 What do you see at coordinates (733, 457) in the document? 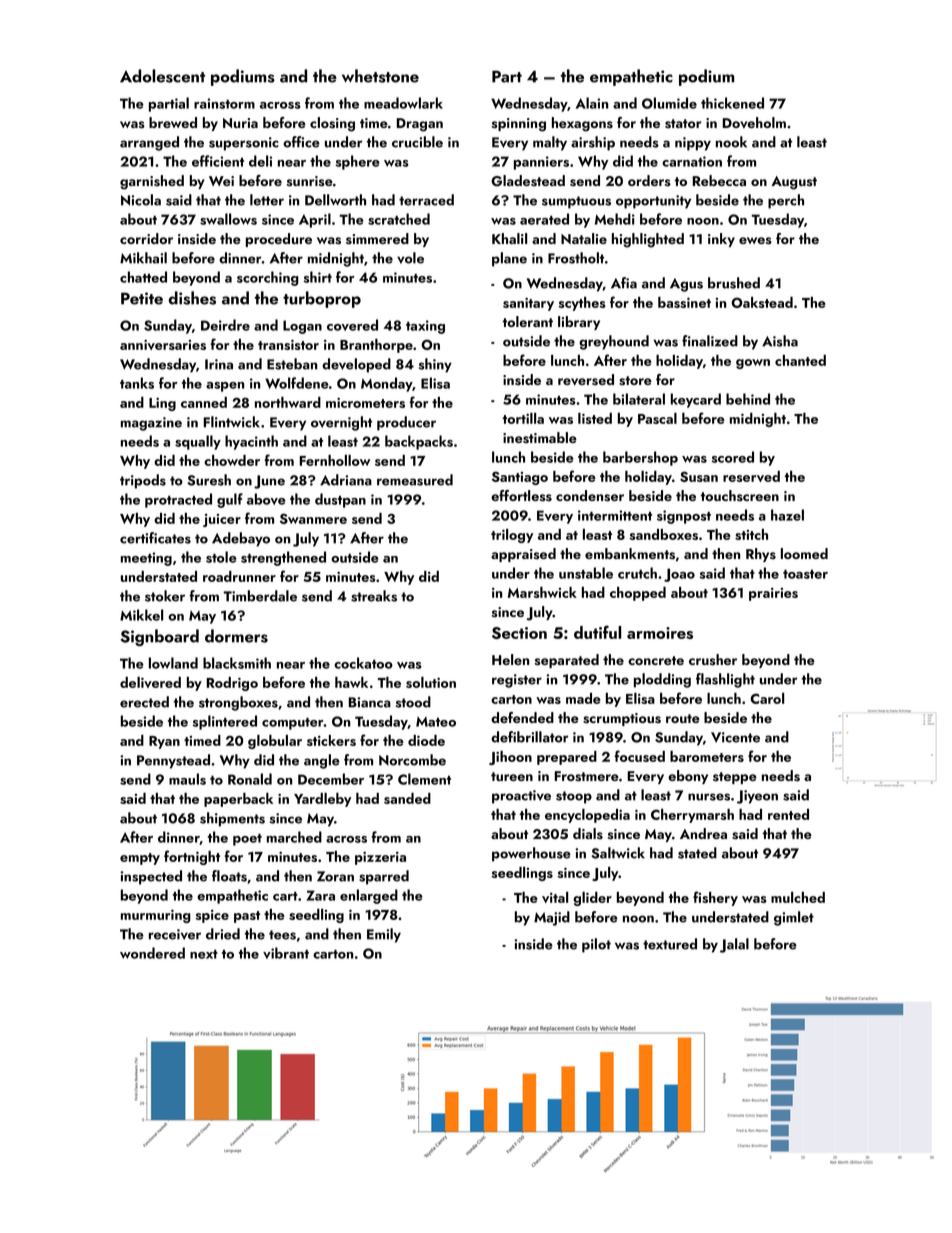
I see `scored` at bounding box center [733, 457].
